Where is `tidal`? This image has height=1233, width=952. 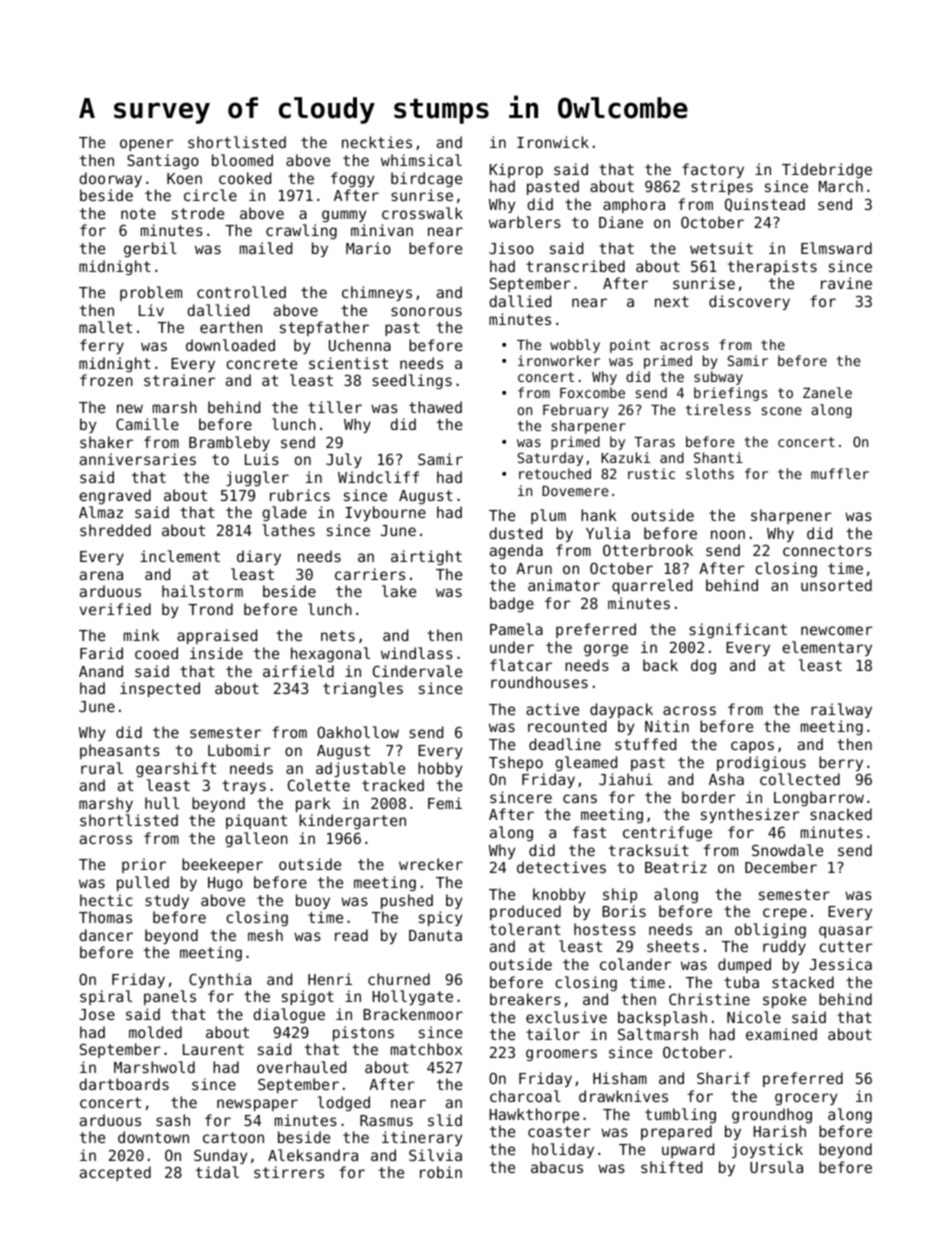
tidal is located at coordinates (217, 1172).
